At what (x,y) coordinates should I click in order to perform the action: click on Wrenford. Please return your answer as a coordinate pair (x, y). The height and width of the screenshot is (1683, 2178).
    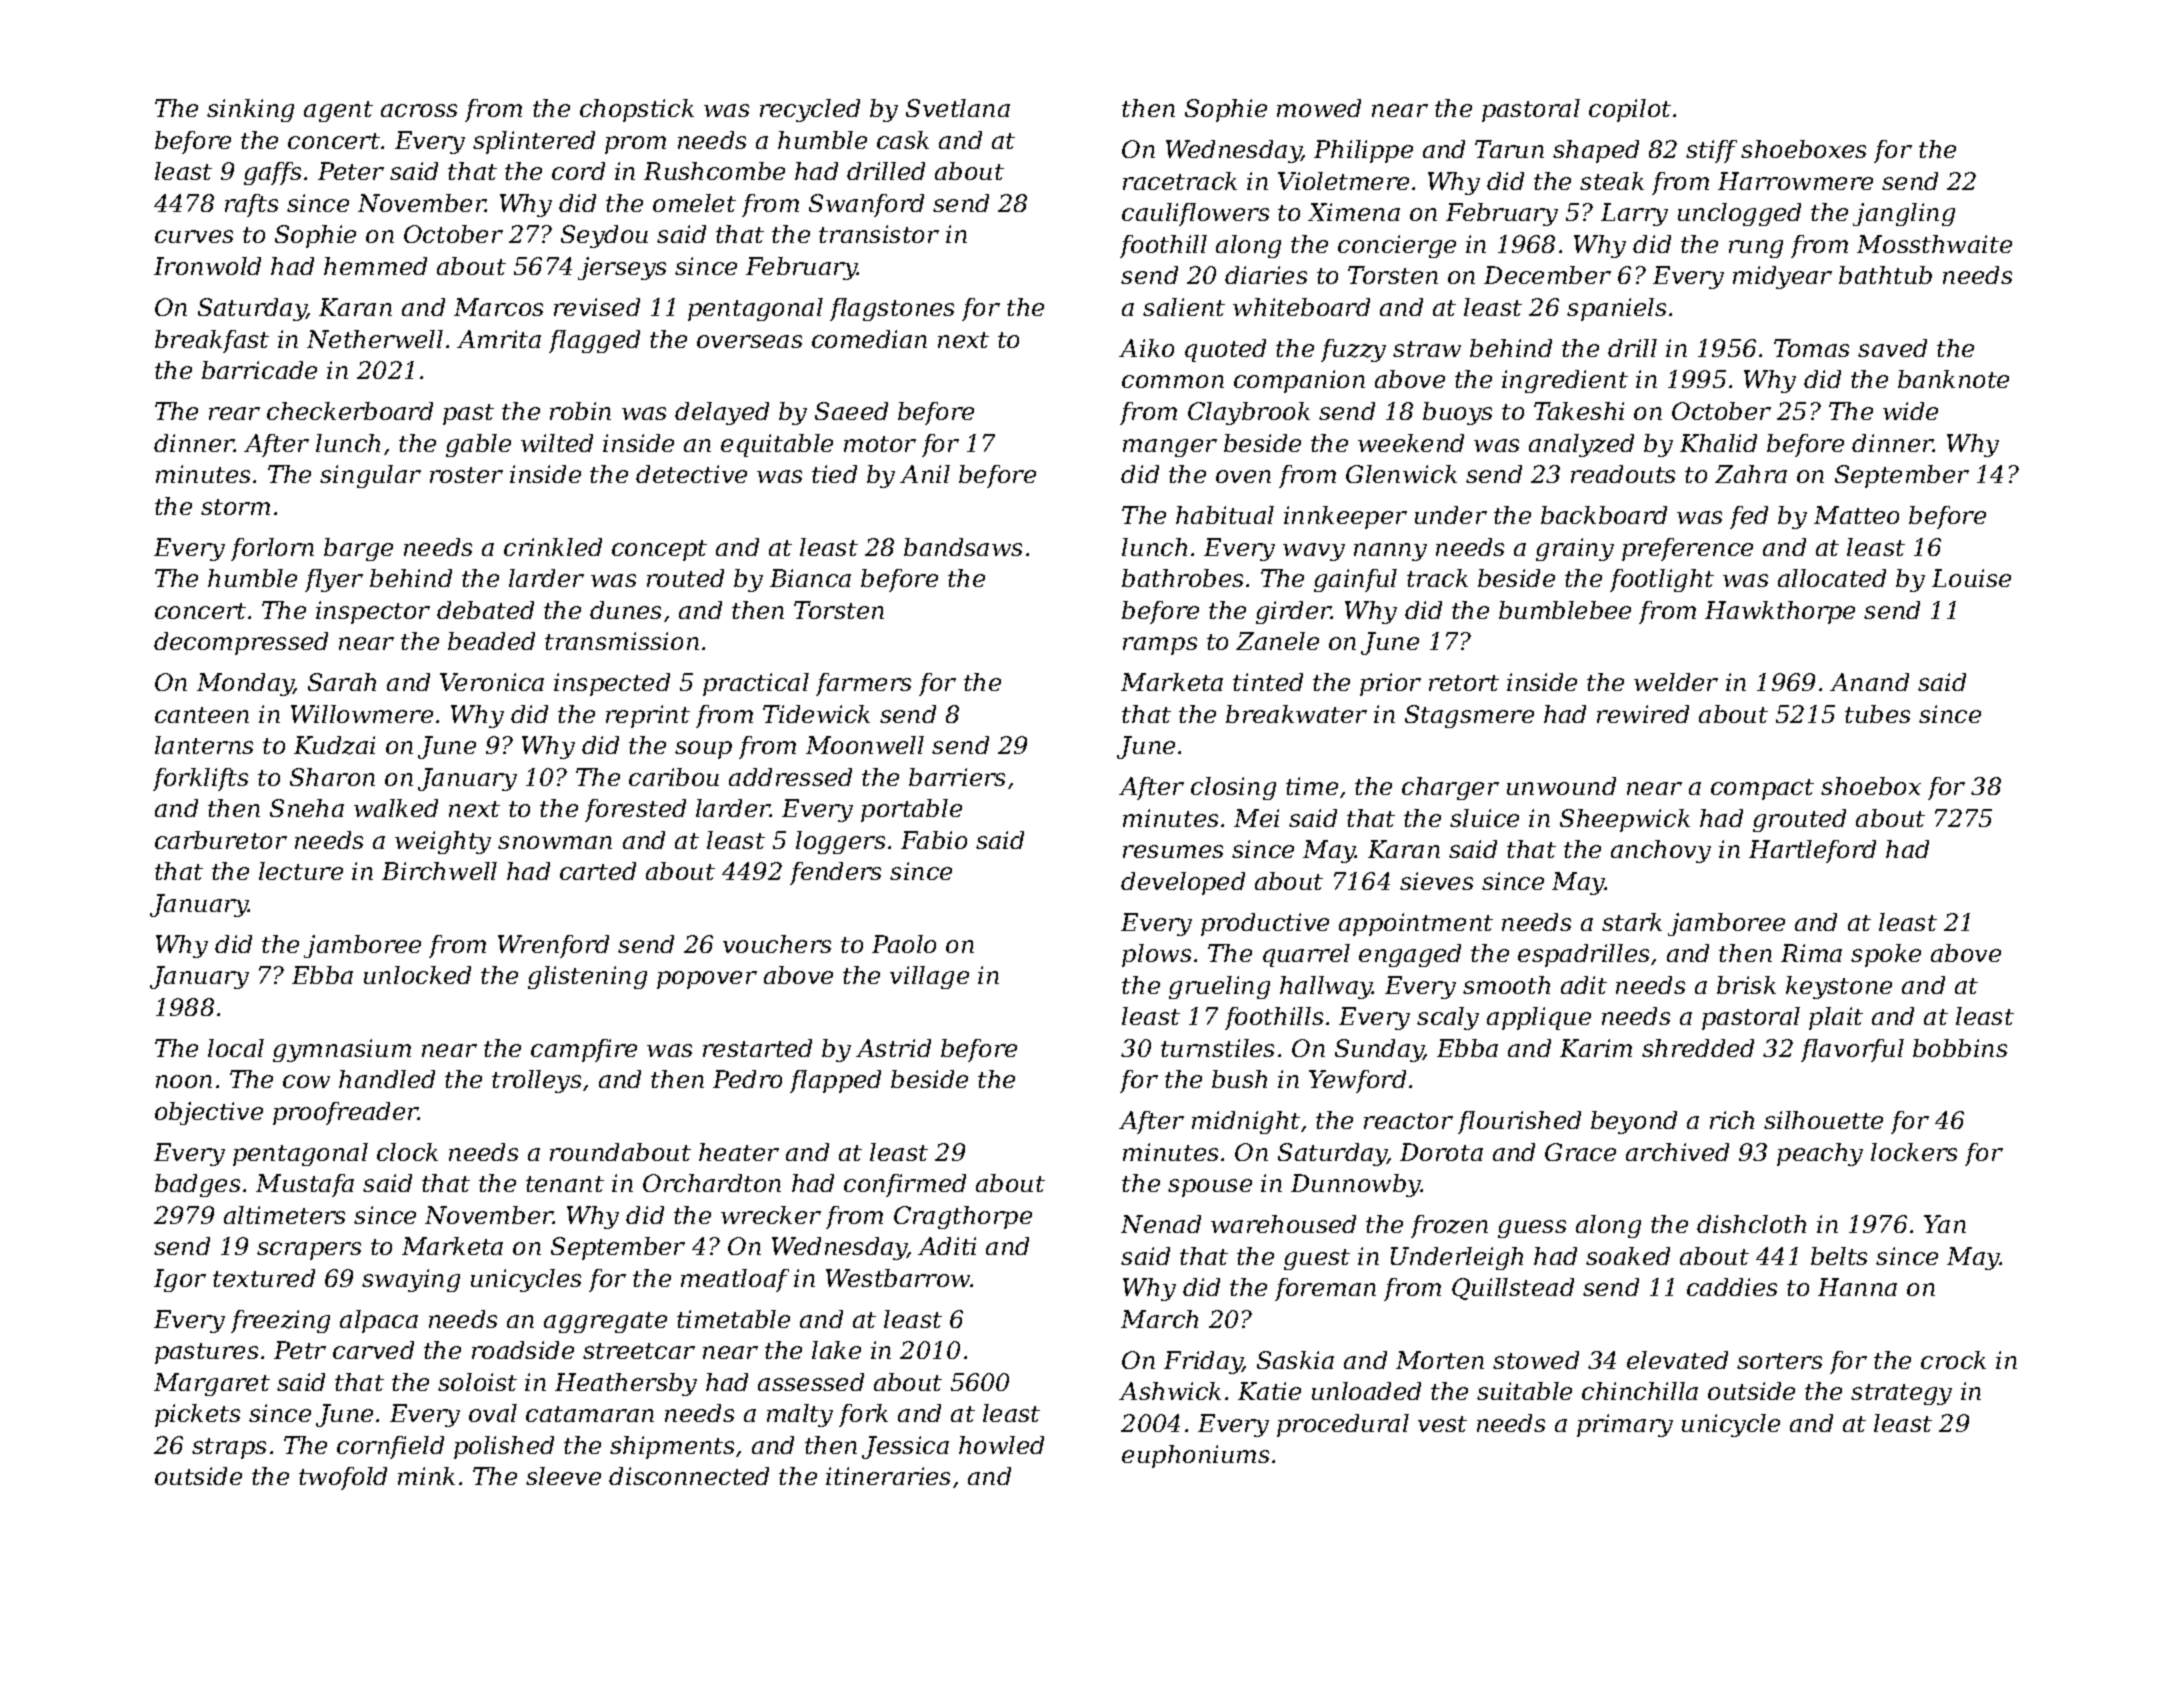
    Looking at the image, I should click on (553, 946).
